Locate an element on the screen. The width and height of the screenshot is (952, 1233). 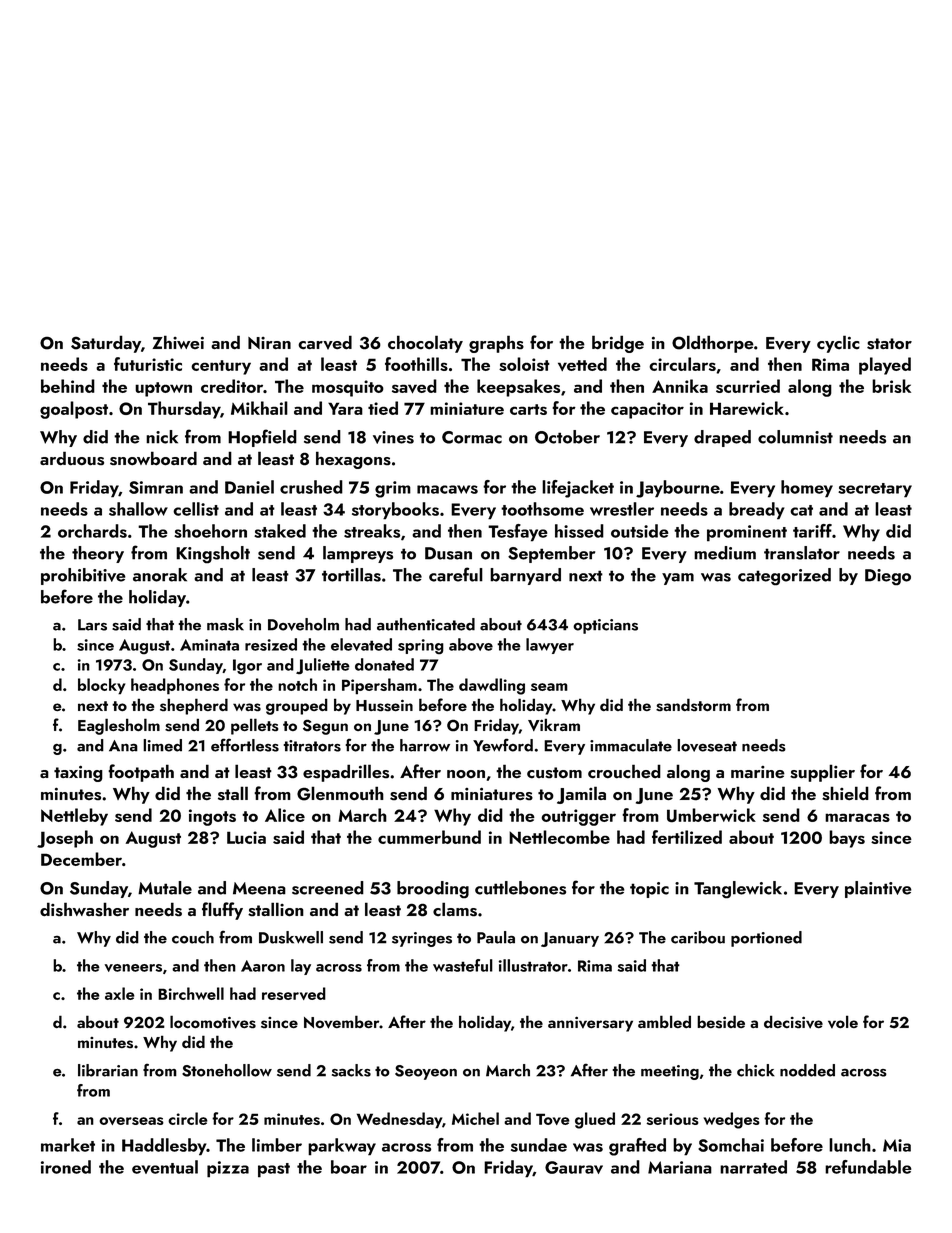
categorized is located at coordinates (784, 577).
